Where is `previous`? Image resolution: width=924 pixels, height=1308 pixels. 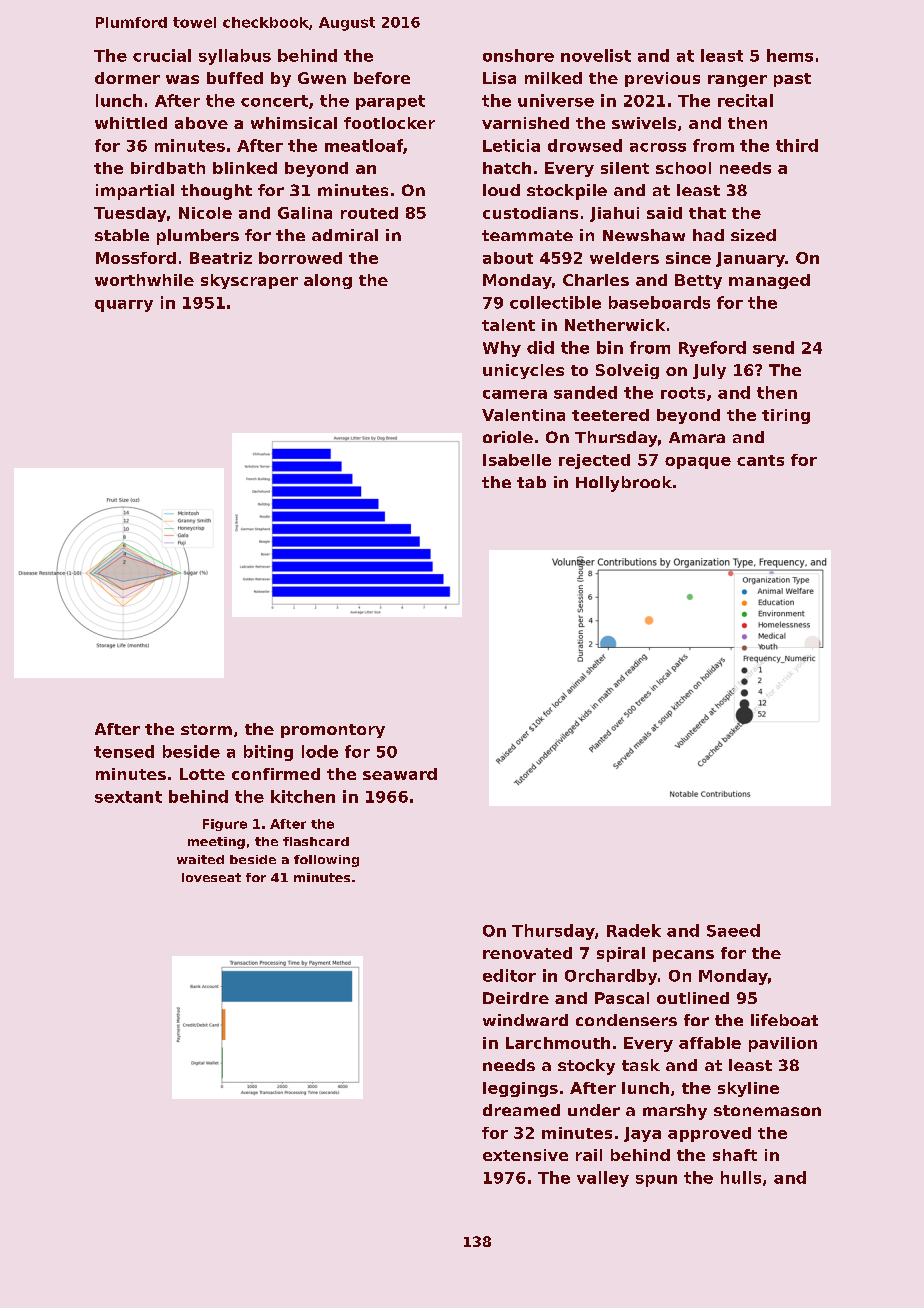
previous is located at coordinates (662, 79).
